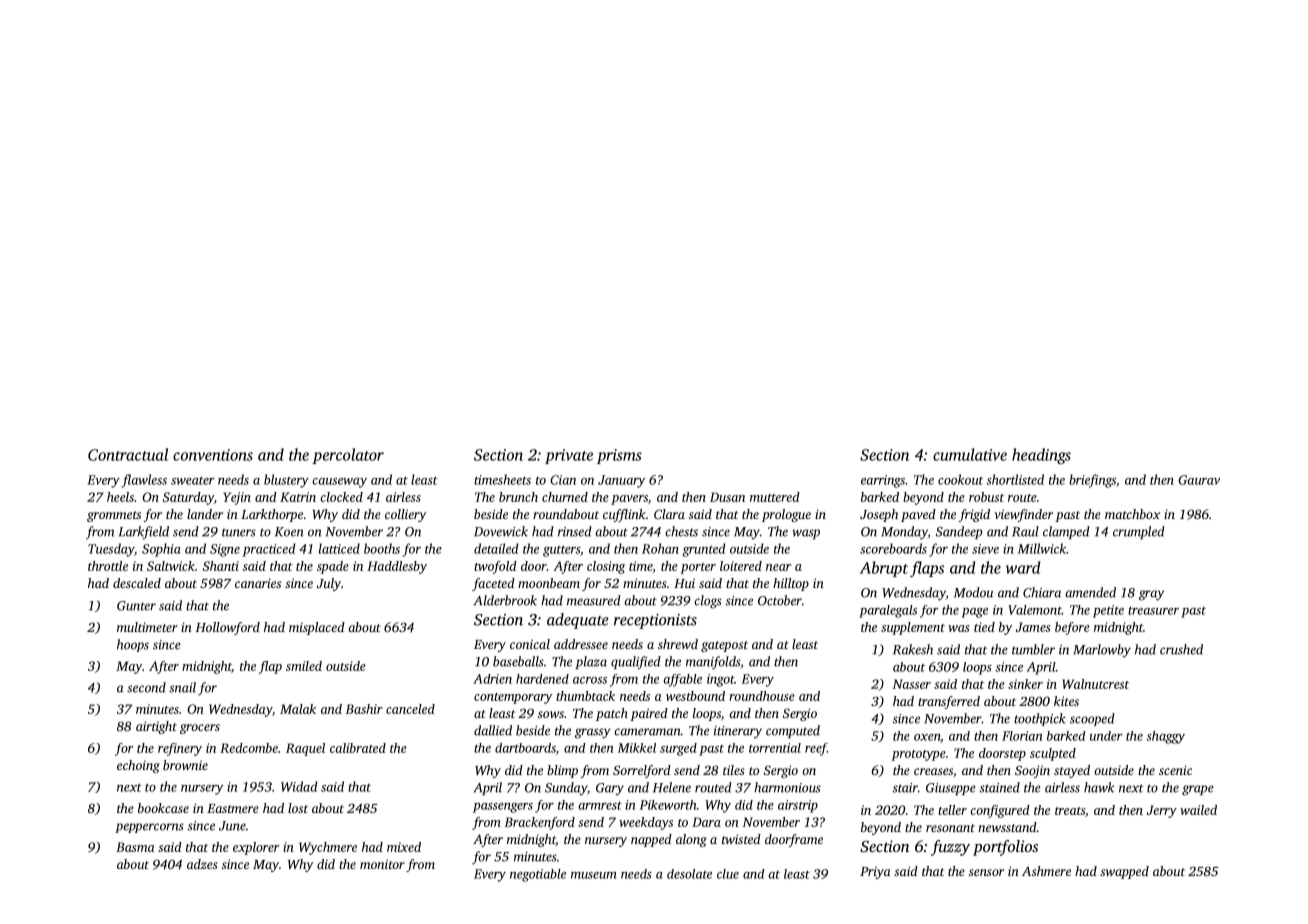  What do you see at coordinates (1033, 627) in the document?
I see `James` at bounding box center [1033, 627].
